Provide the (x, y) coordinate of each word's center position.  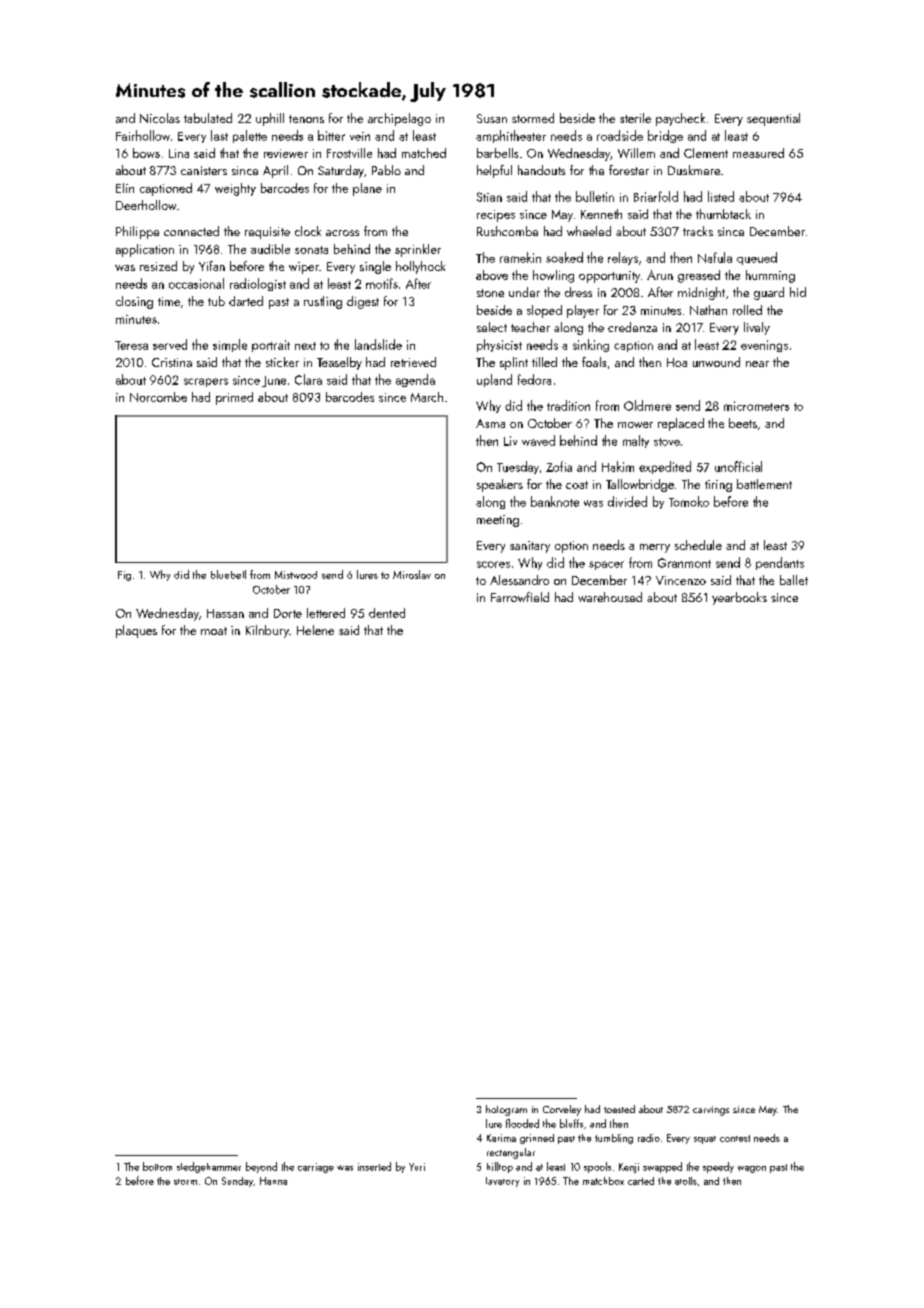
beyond (261, 1167)
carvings (711, 1111)
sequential (773, 119)
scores (493, 564)
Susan (492, 118)
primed (234, 398)
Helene (315, 630)
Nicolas (160, 118)
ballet (794, 580)
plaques (136, 631)
